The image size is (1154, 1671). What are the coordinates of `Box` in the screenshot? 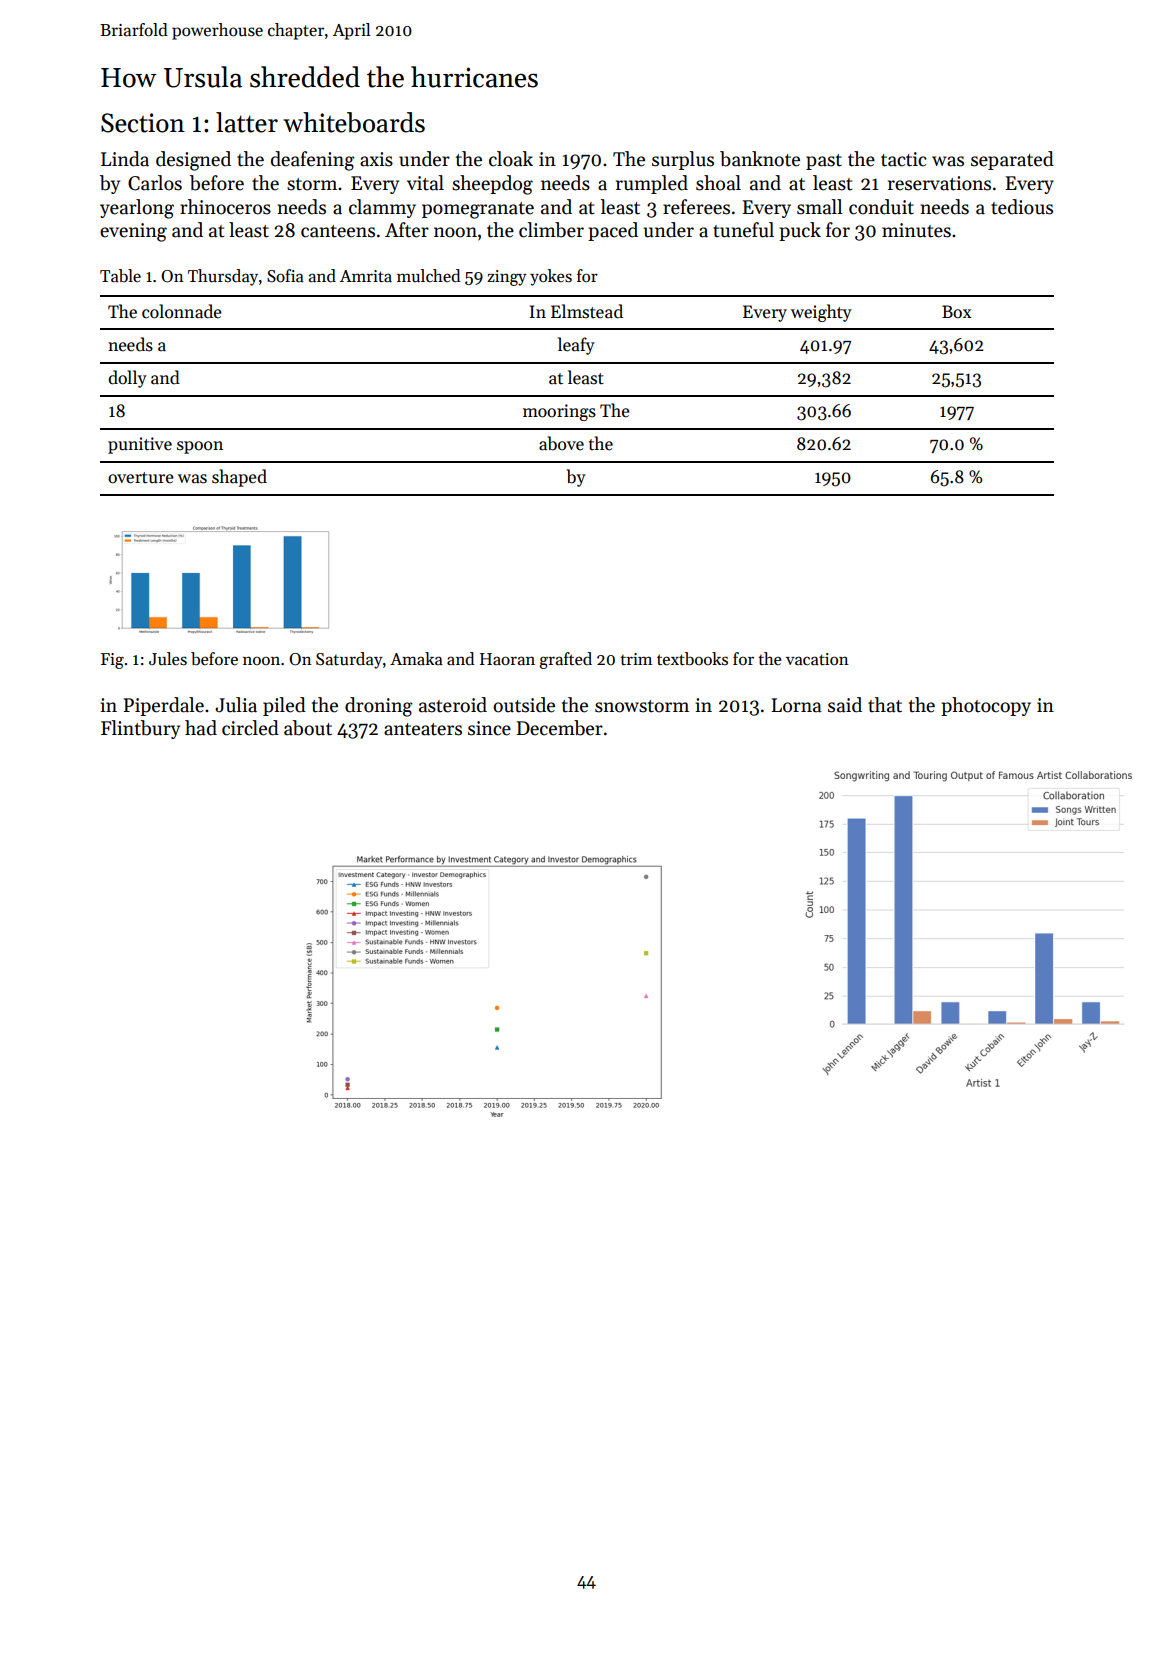 It's located at (956, 312).
